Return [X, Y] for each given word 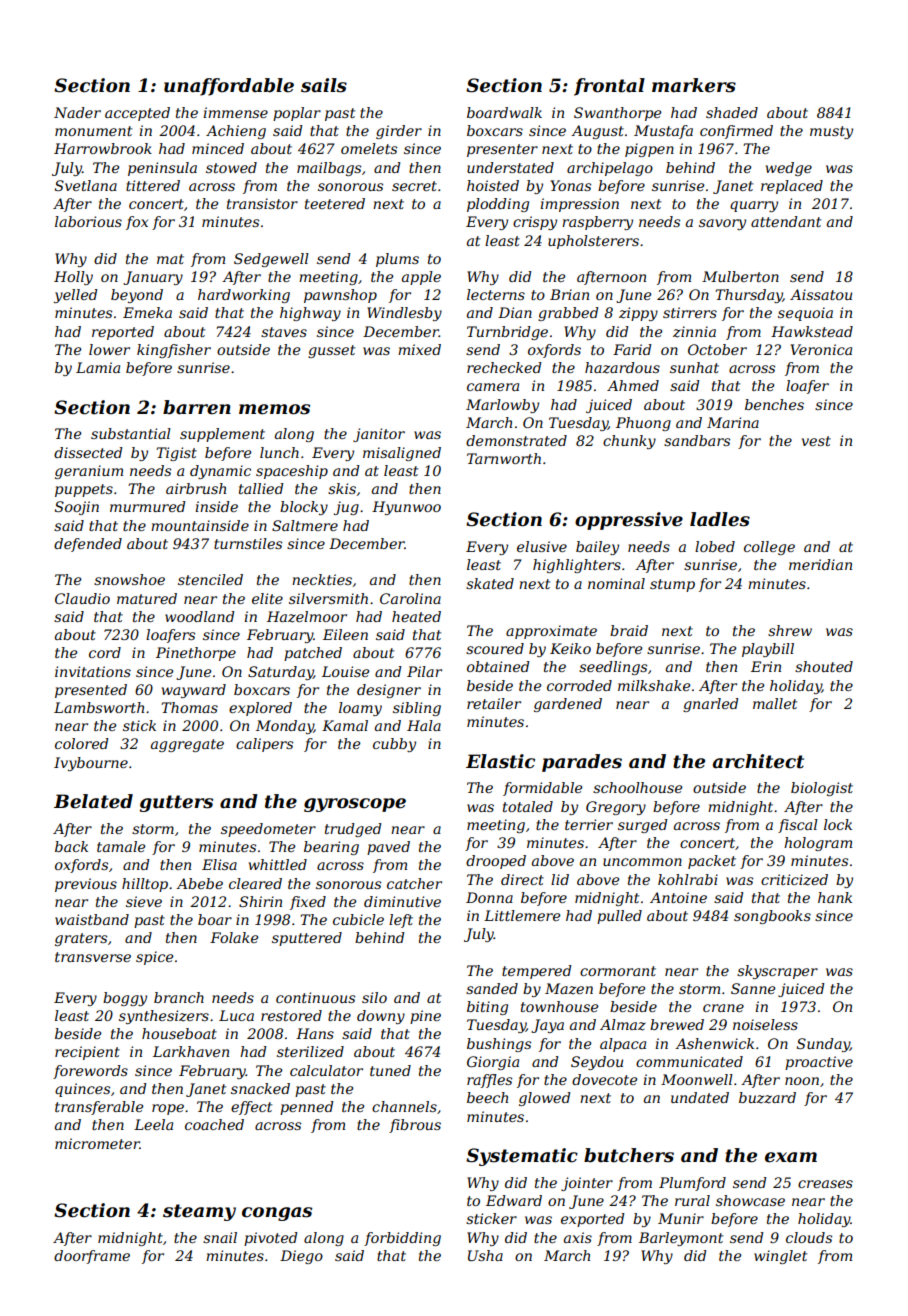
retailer [494, 703]
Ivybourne [91, 764]
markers [694, 85]
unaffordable [229, 87]
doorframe [92, 1257]
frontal [609, 87]
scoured [495, 648]
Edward [514, 1200]
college [769, 548]
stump [672, 585]
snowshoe [129, 579]
